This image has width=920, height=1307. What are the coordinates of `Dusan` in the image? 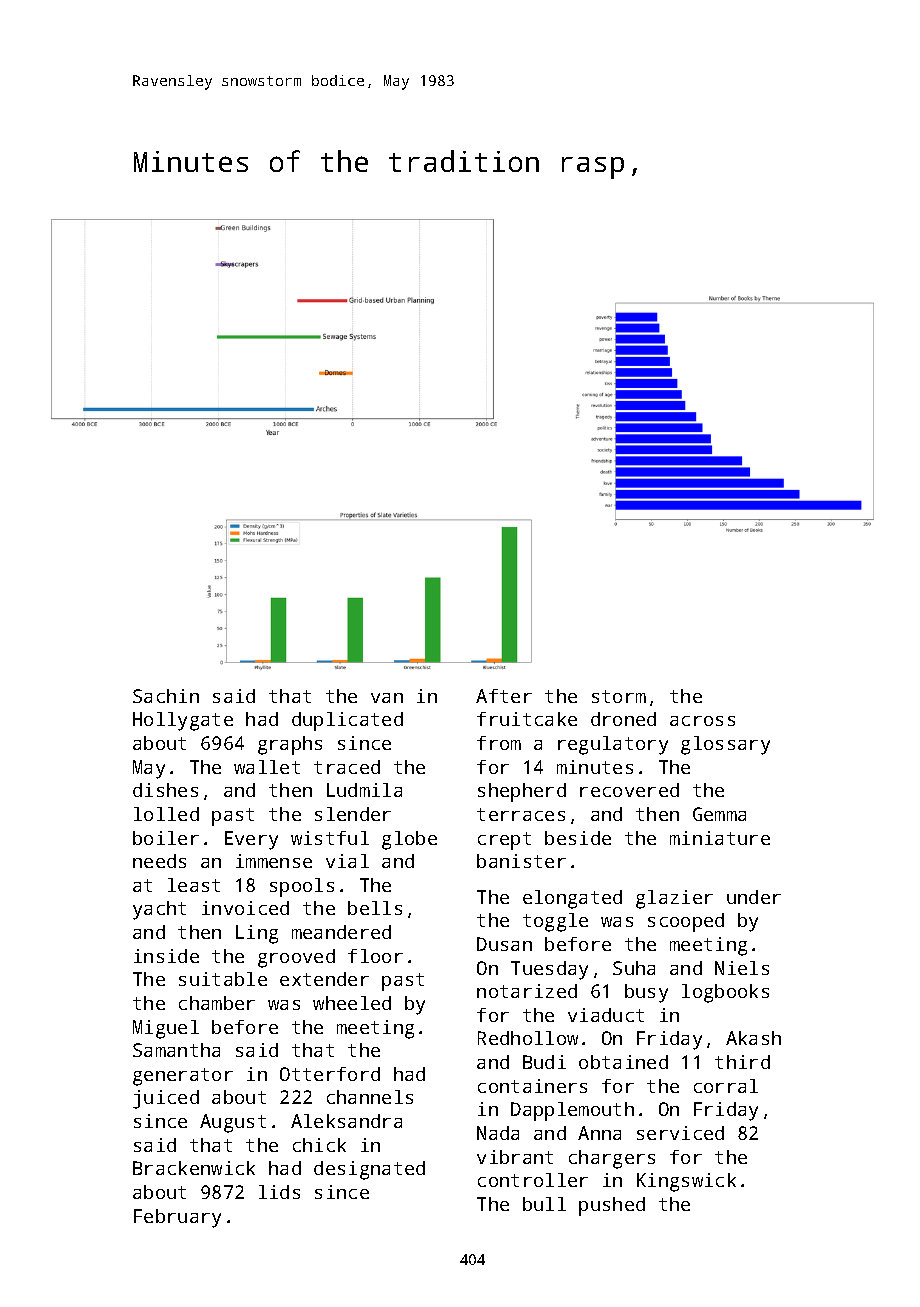 It's located at (504, 944).
